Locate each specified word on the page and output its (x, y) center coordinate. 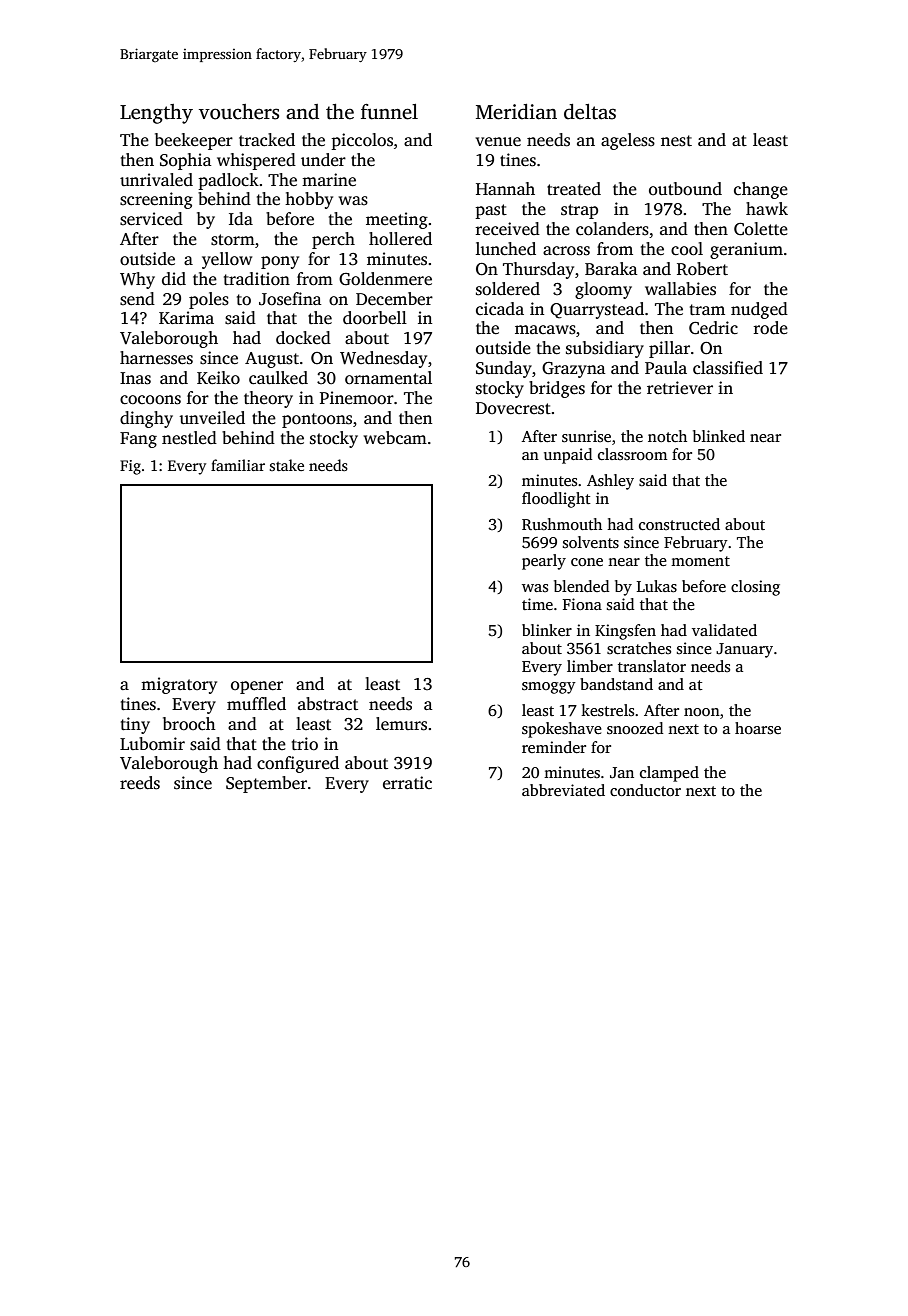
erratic (407, 782)
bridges (557, 389)
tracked (267, 140)
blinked (719, 436)
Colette (761, 229)
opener (257, 687)
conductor (645, 790)
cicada (500, 309)
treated (574, 189)
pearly (544, 562)
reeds (140, 783)
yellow (227, 260)
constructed (679, 524)
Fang (138, 440)
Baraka (611, 268)
